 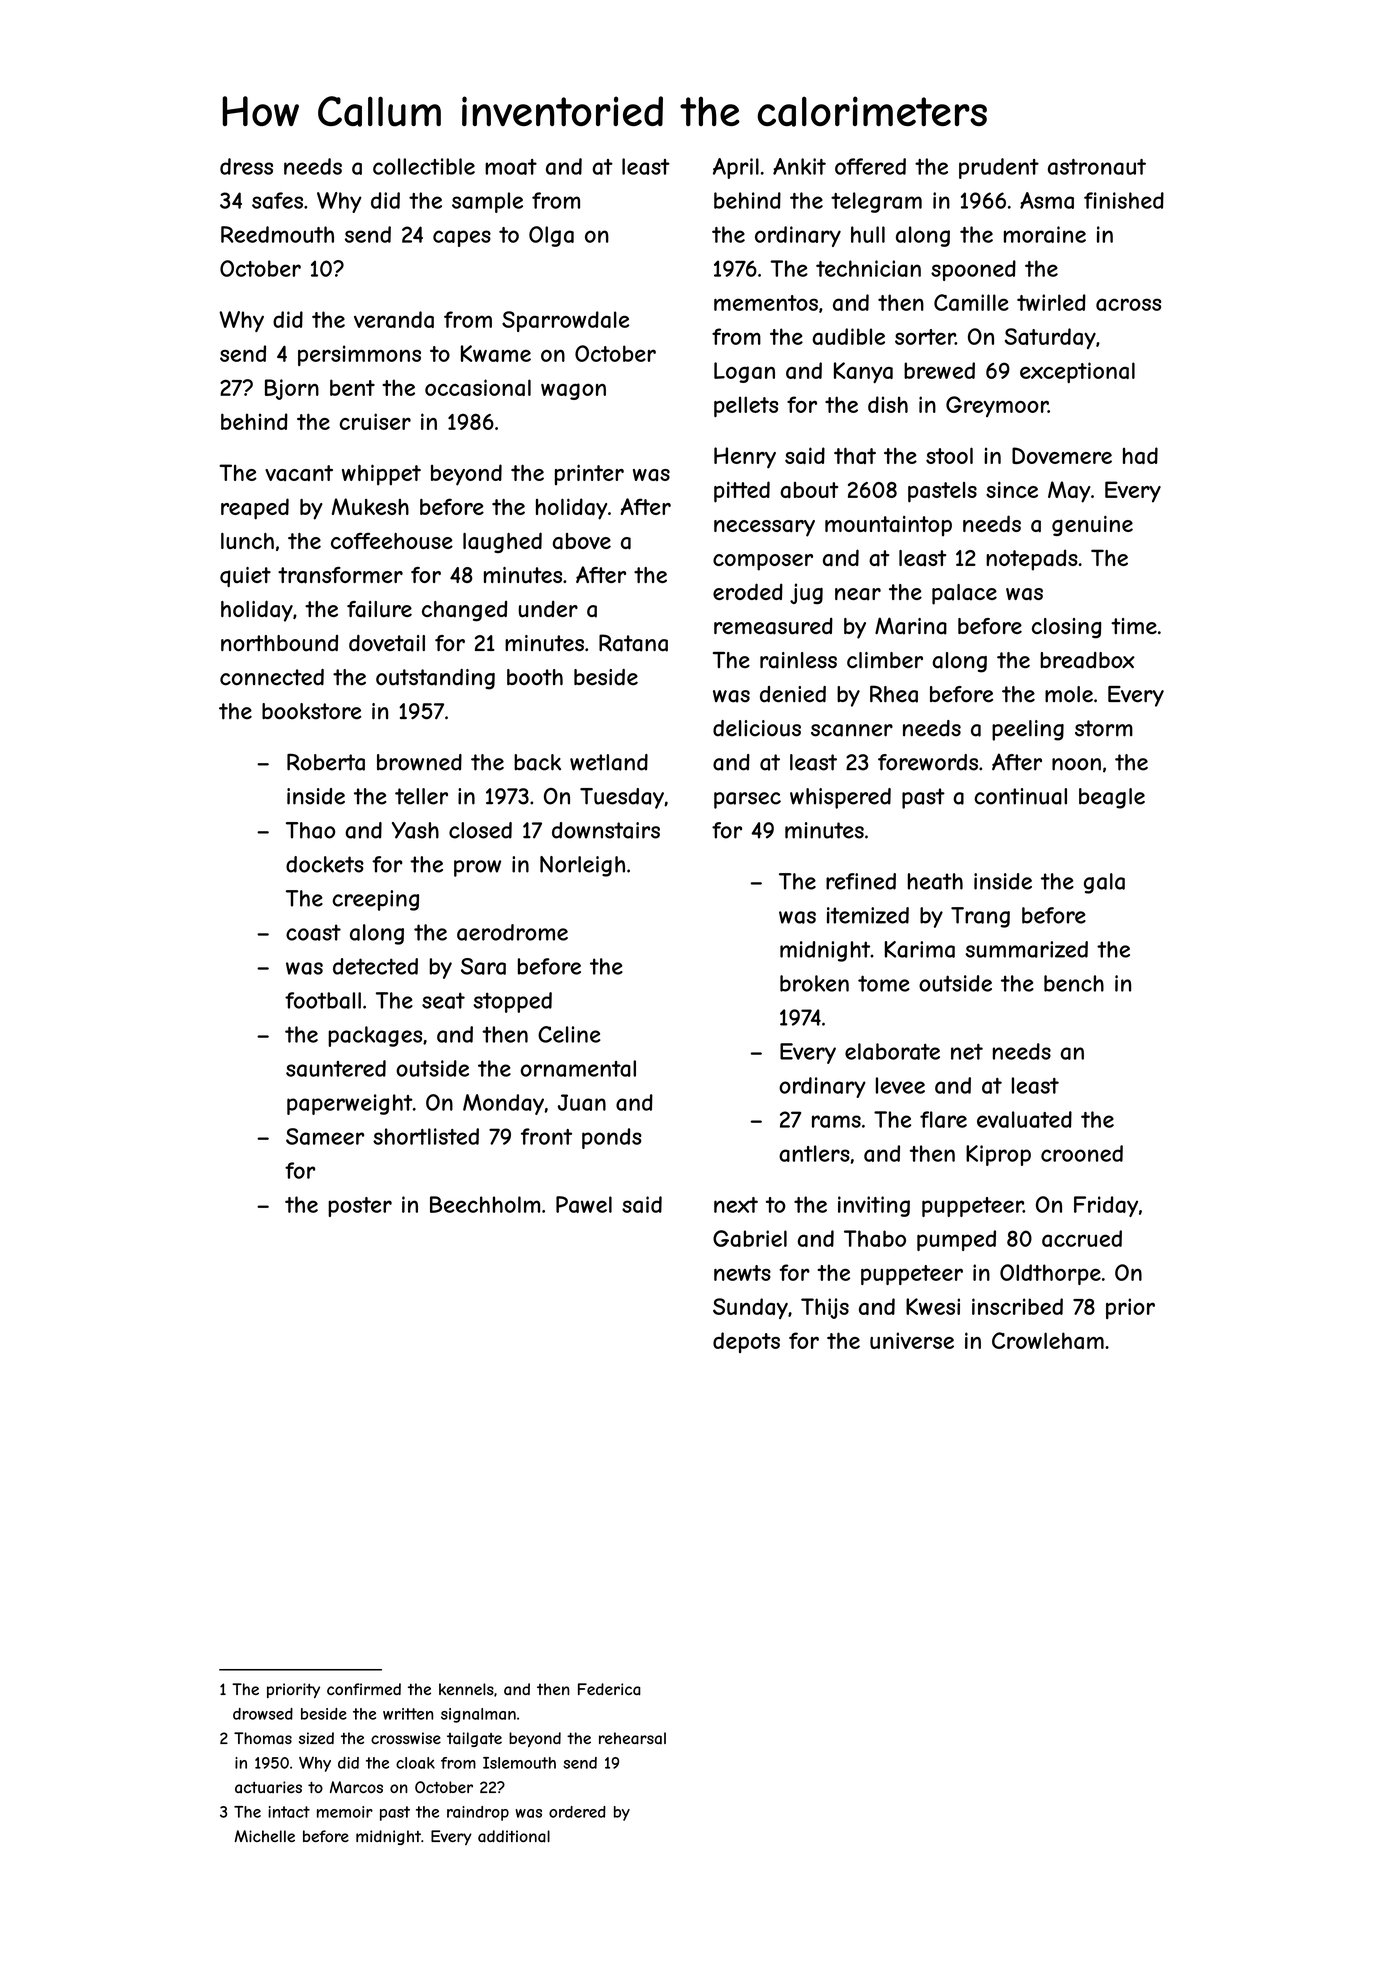 I want to click on outstanding, so click(x=435, y=679).
